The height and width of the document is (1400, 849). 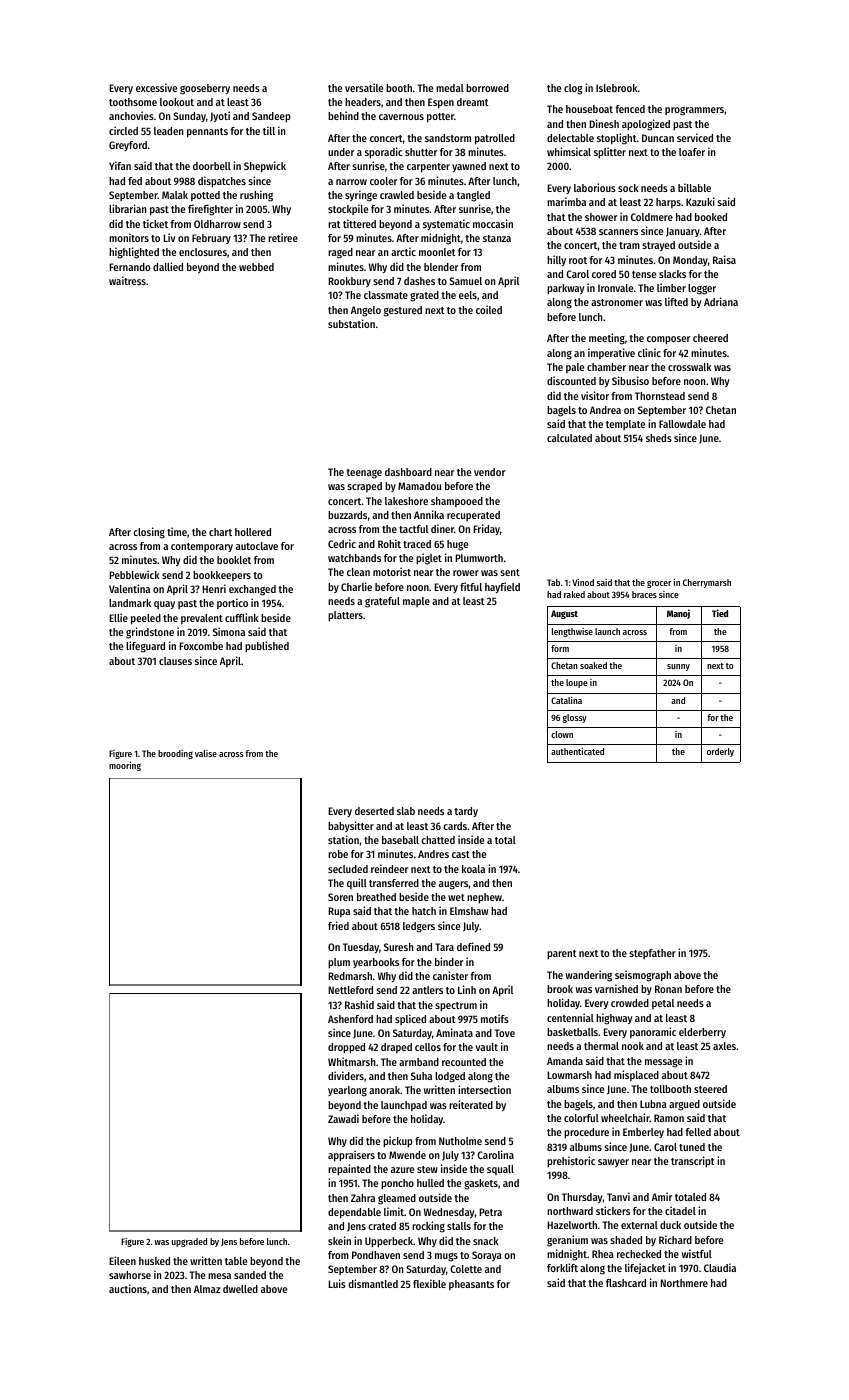 I want to click on dashboard, so click(x=408, y=472).
